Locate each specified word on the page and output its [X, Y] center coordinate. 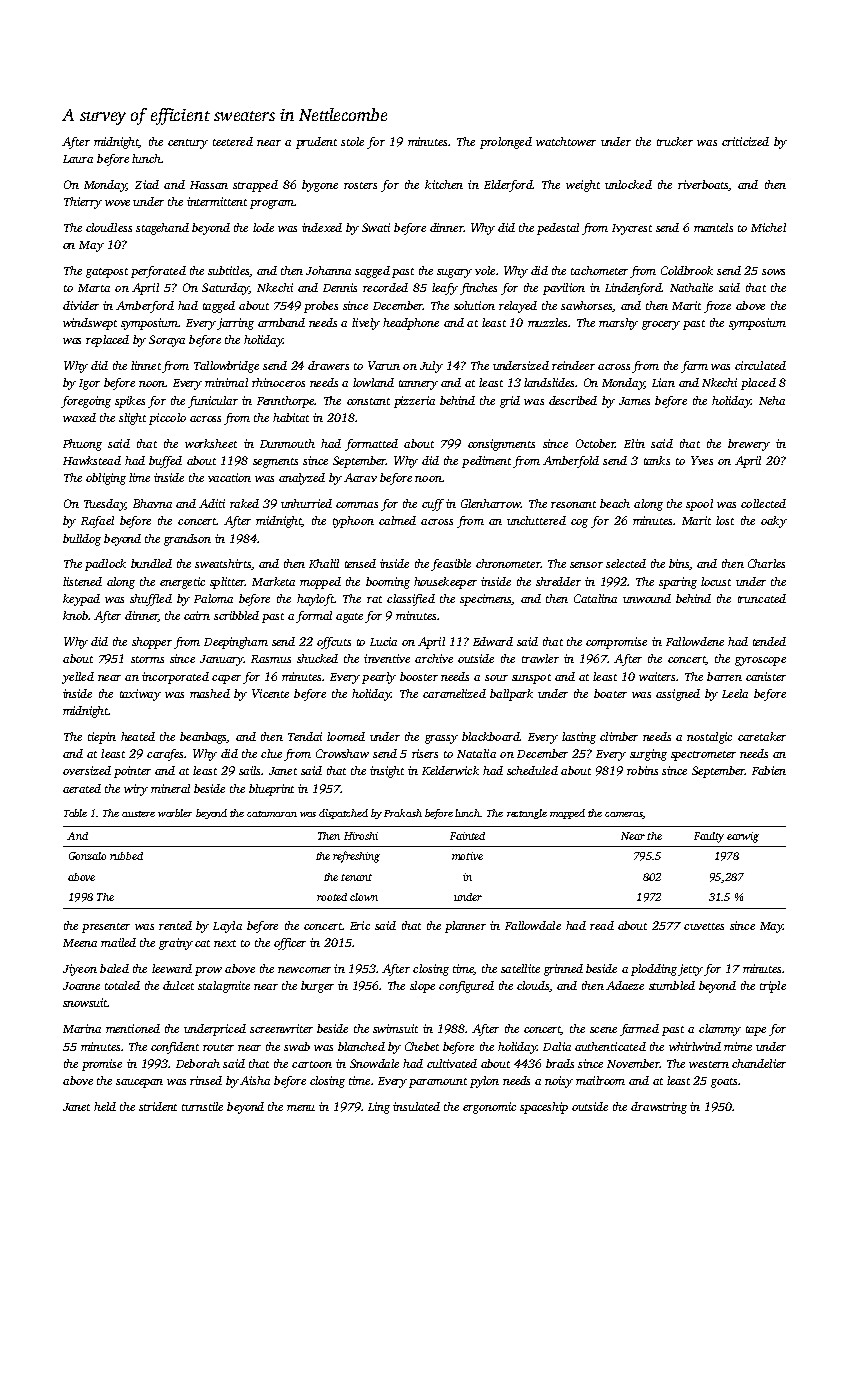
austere [138, 814]
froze [717, 307]
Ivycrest [632, 229]
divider [81, 305]
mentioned [133, 1028]
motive [467, 856]
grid [510, 402]
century [188, 144]
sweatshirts [223, 563]
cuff [433, 505]
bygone [320, 186]
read [602, 925]
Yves [702, 460]
